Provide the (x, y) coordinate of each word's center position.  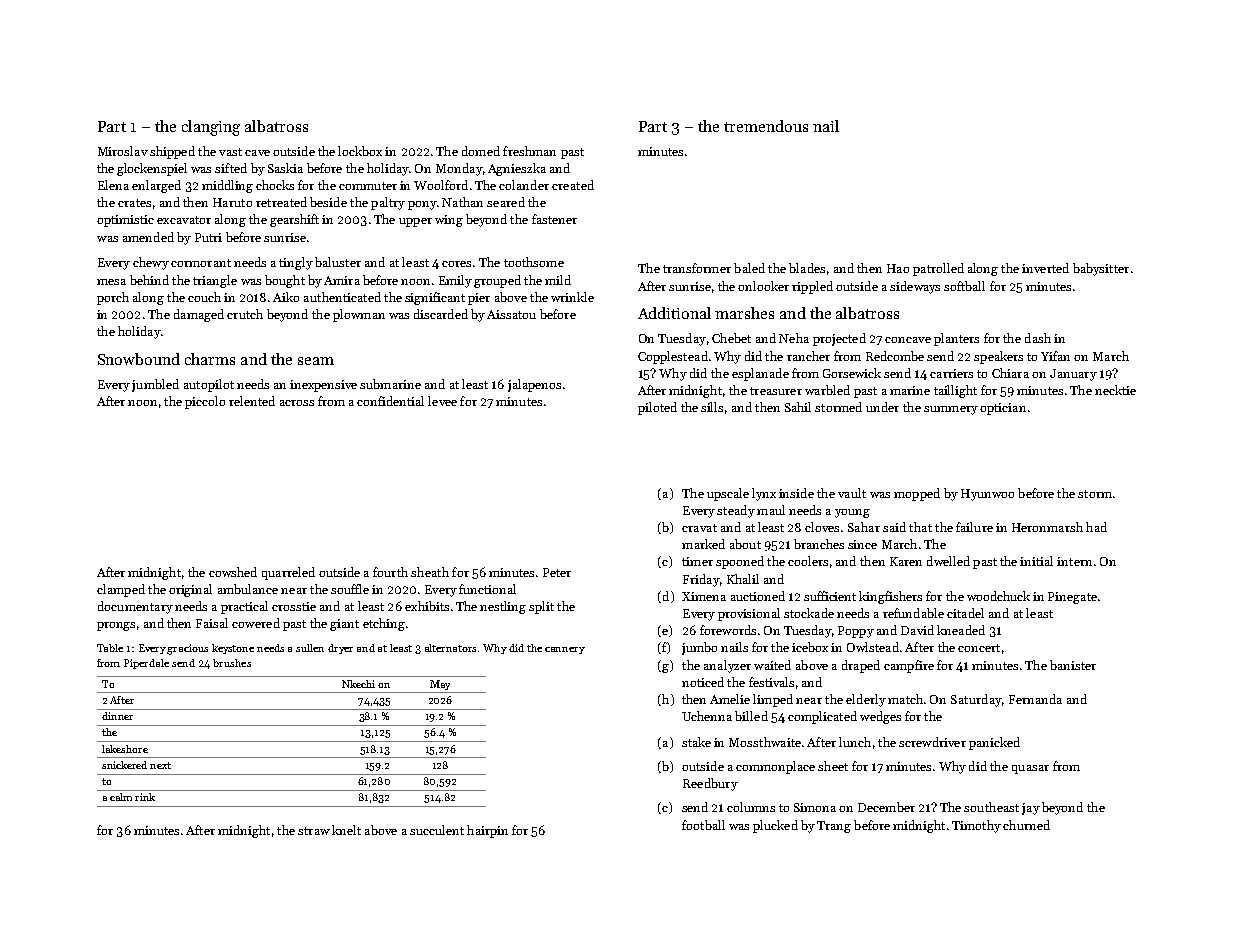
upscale (728, 494)
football (703, 825)
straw (314, 831)
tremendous (766, 126)
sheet (833, 766)
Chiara (1010, 373)
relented (252, 401)
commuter (368, 186)
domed (481, 151)
